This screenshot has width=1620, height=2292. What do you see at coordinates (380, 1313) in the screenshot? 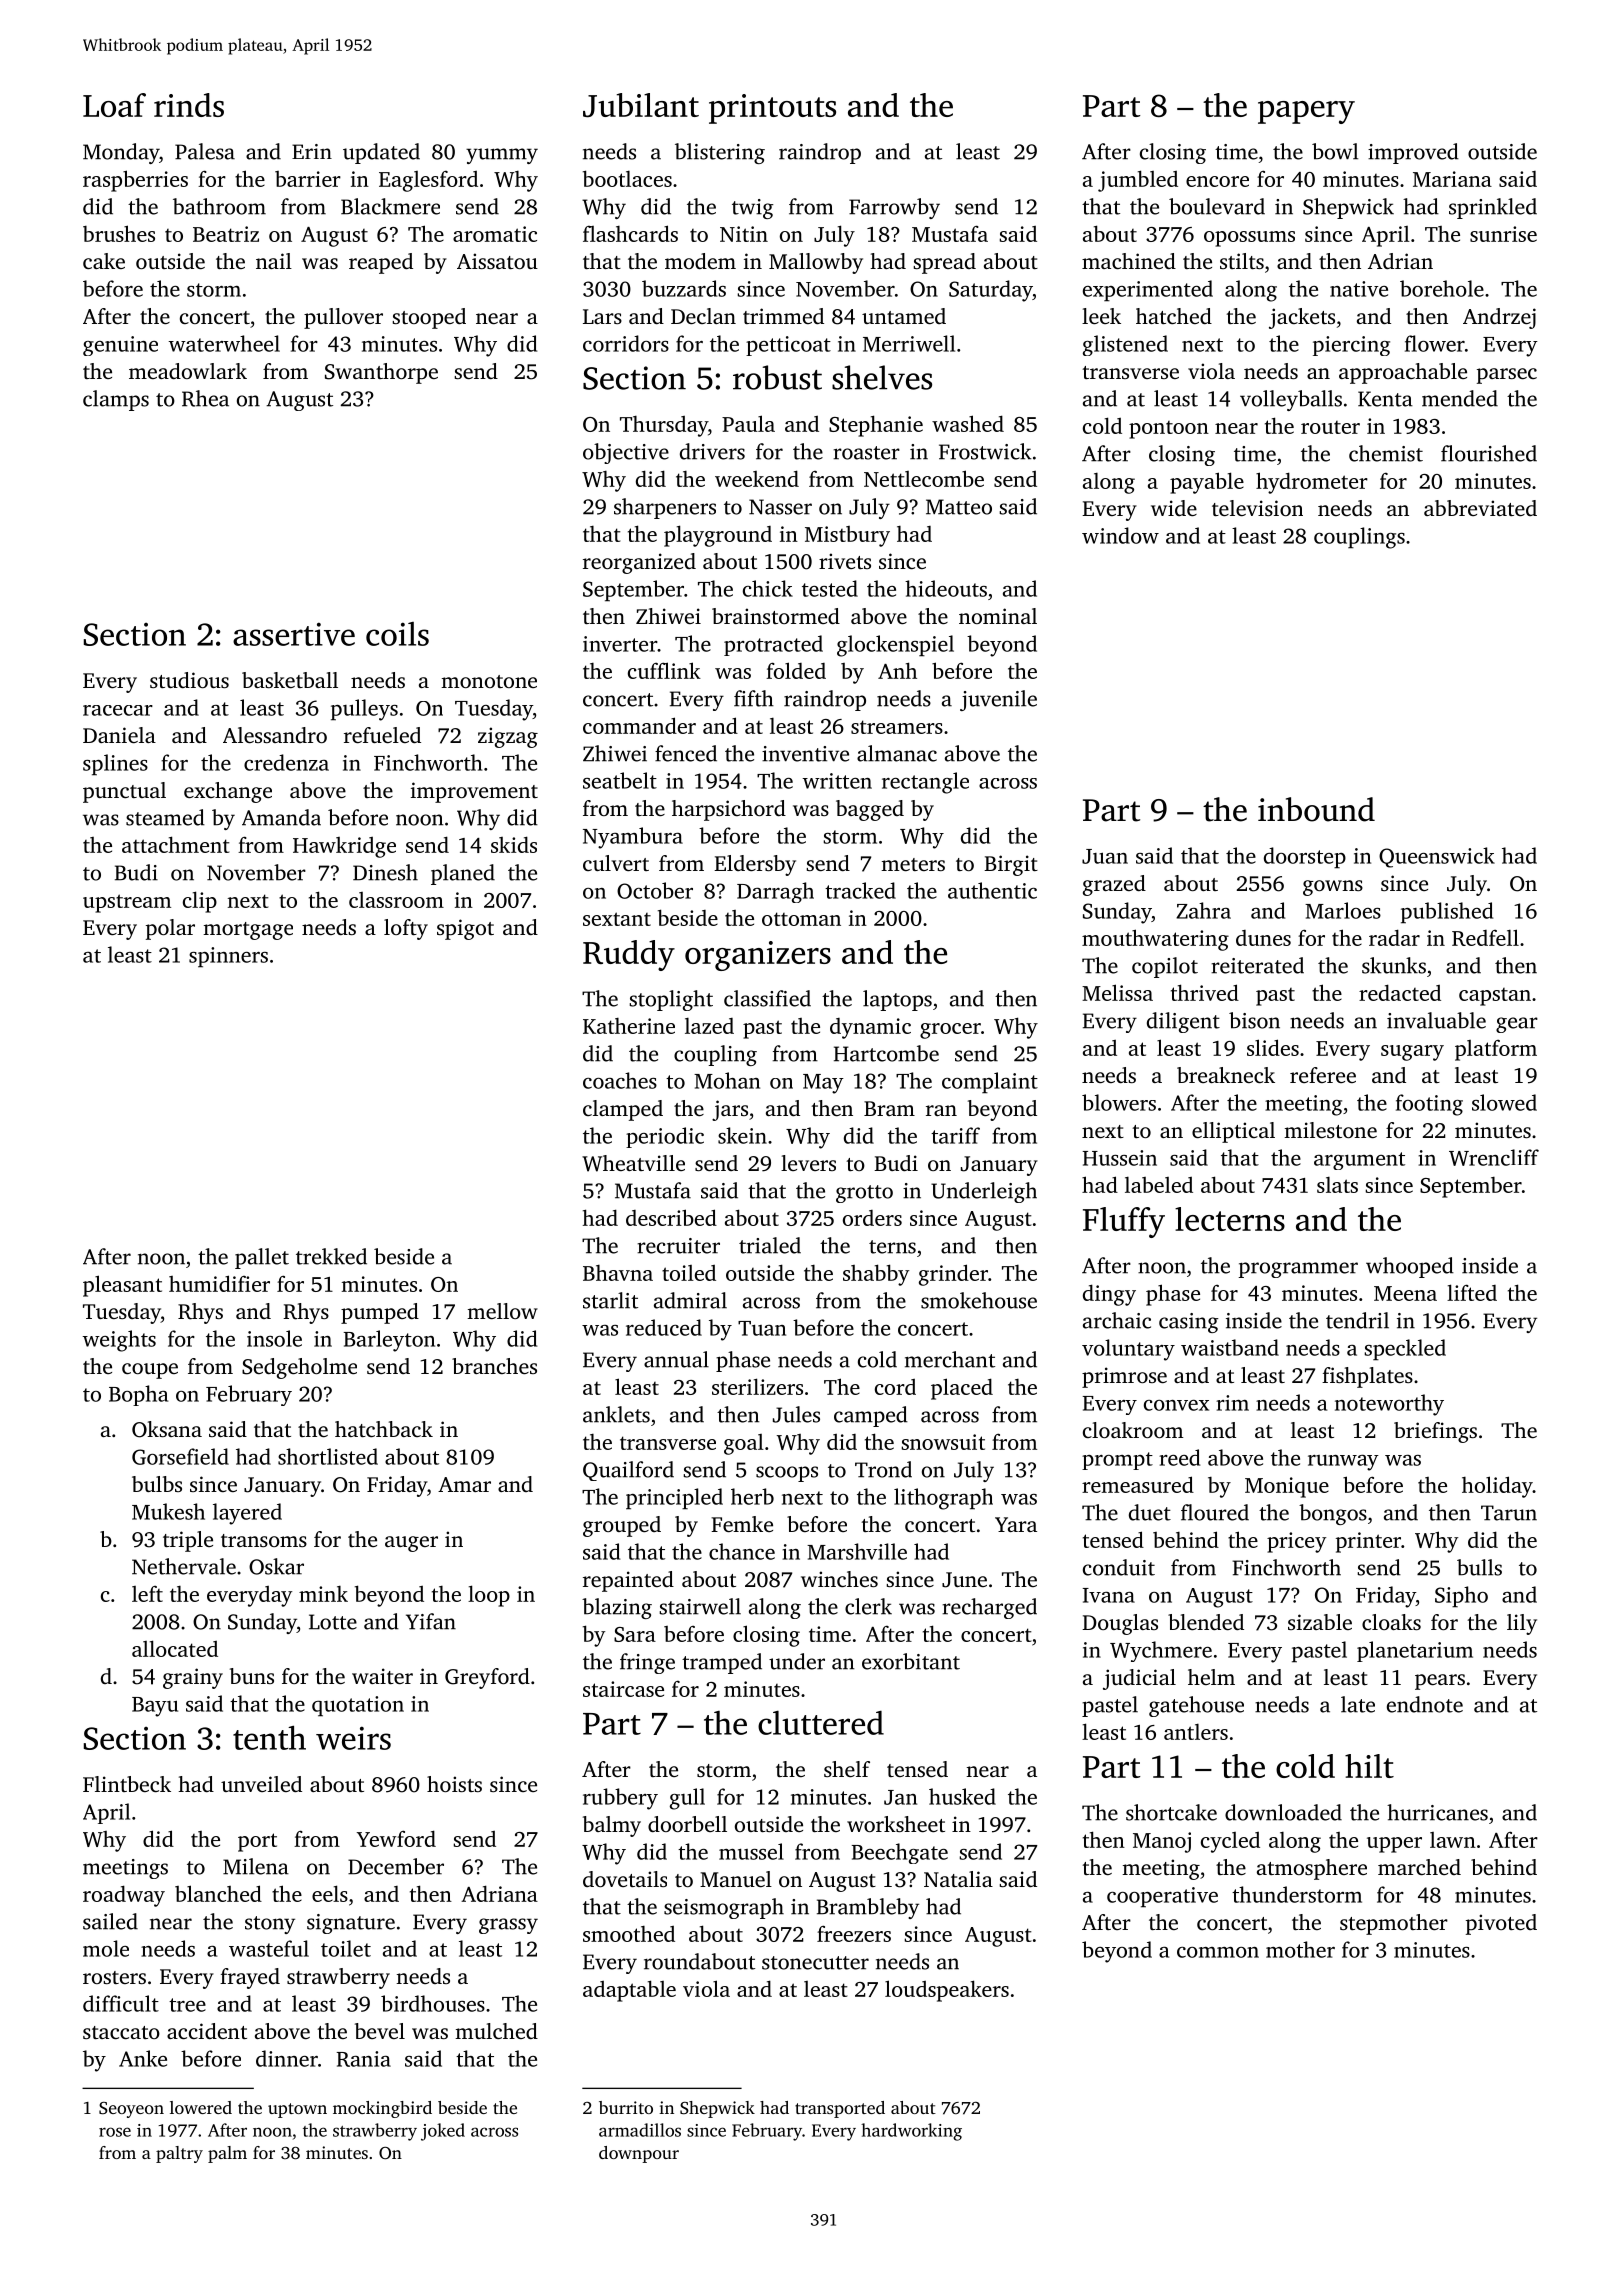
I see `pumped` at bounding box center [380, 1313].
